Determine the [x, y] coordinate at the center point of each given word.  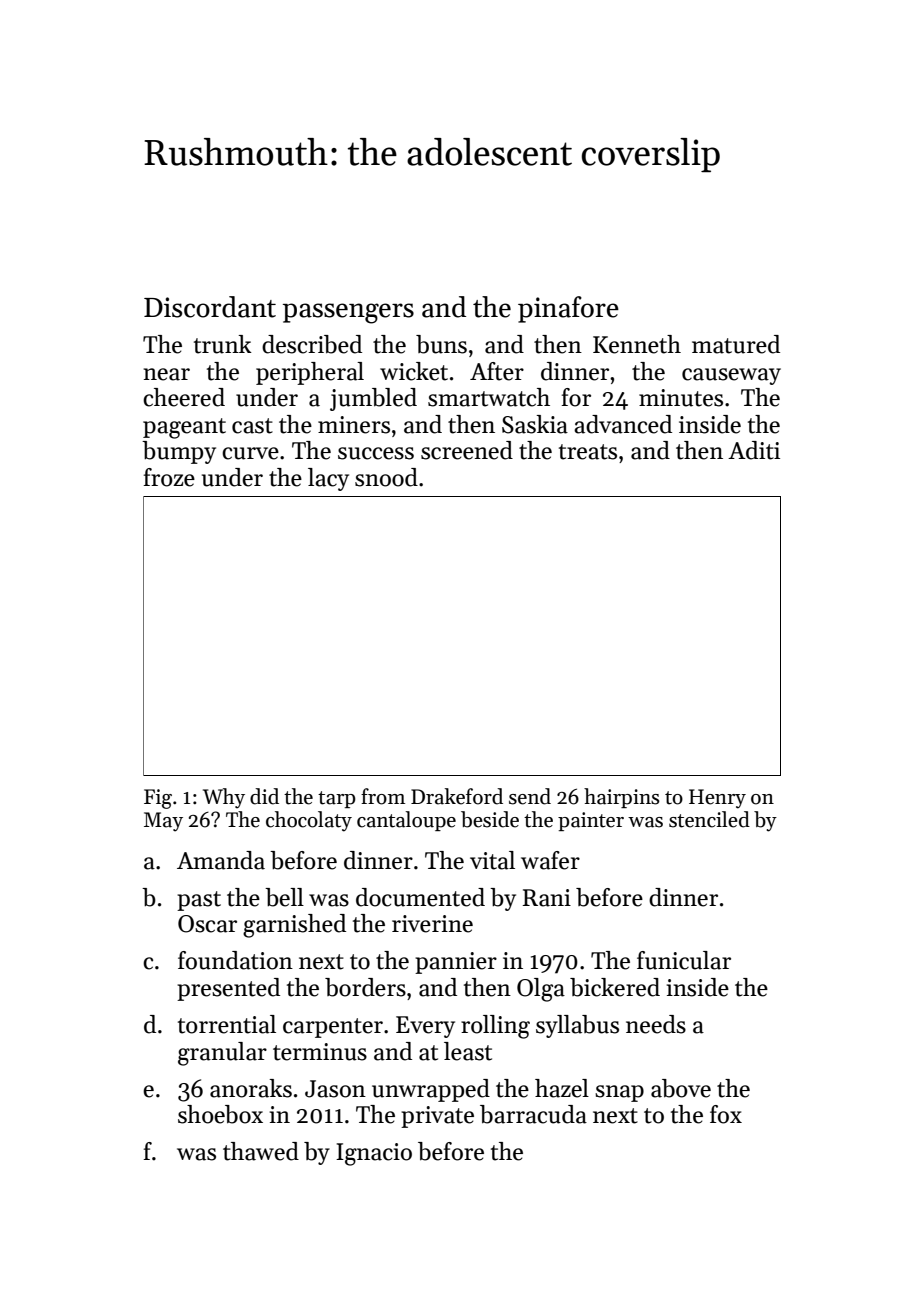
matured [736, 344]
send [530, 796]
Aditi [754, 450]
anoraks [251, 1088]
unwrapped [431, 1090]
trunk [223, 344]
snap [619, 1093]
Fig [158, 799]
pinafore [568, 309]
